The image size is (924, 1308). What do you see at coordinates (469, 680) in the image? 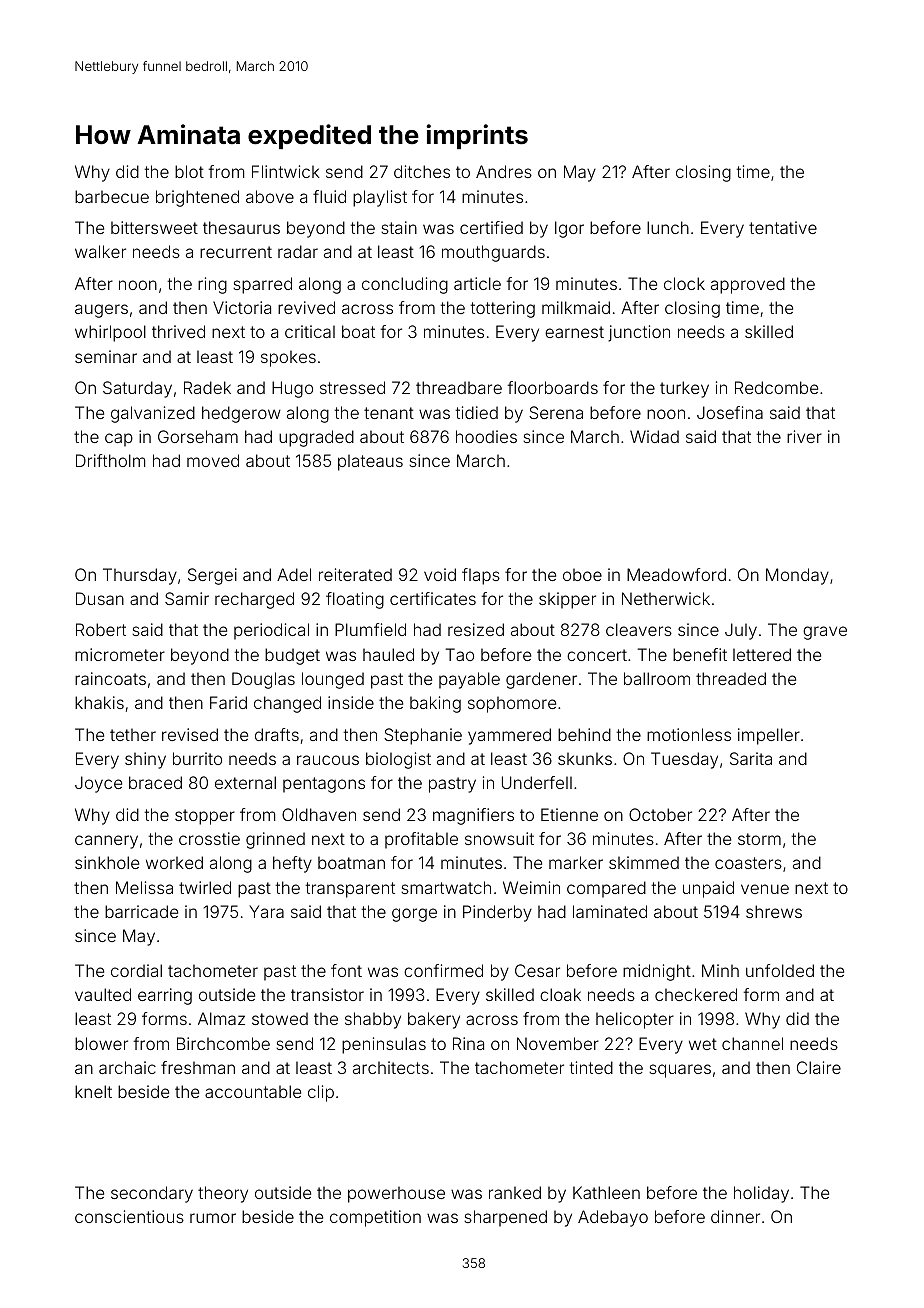
I see `payable` at bounding box center [469, 680].
